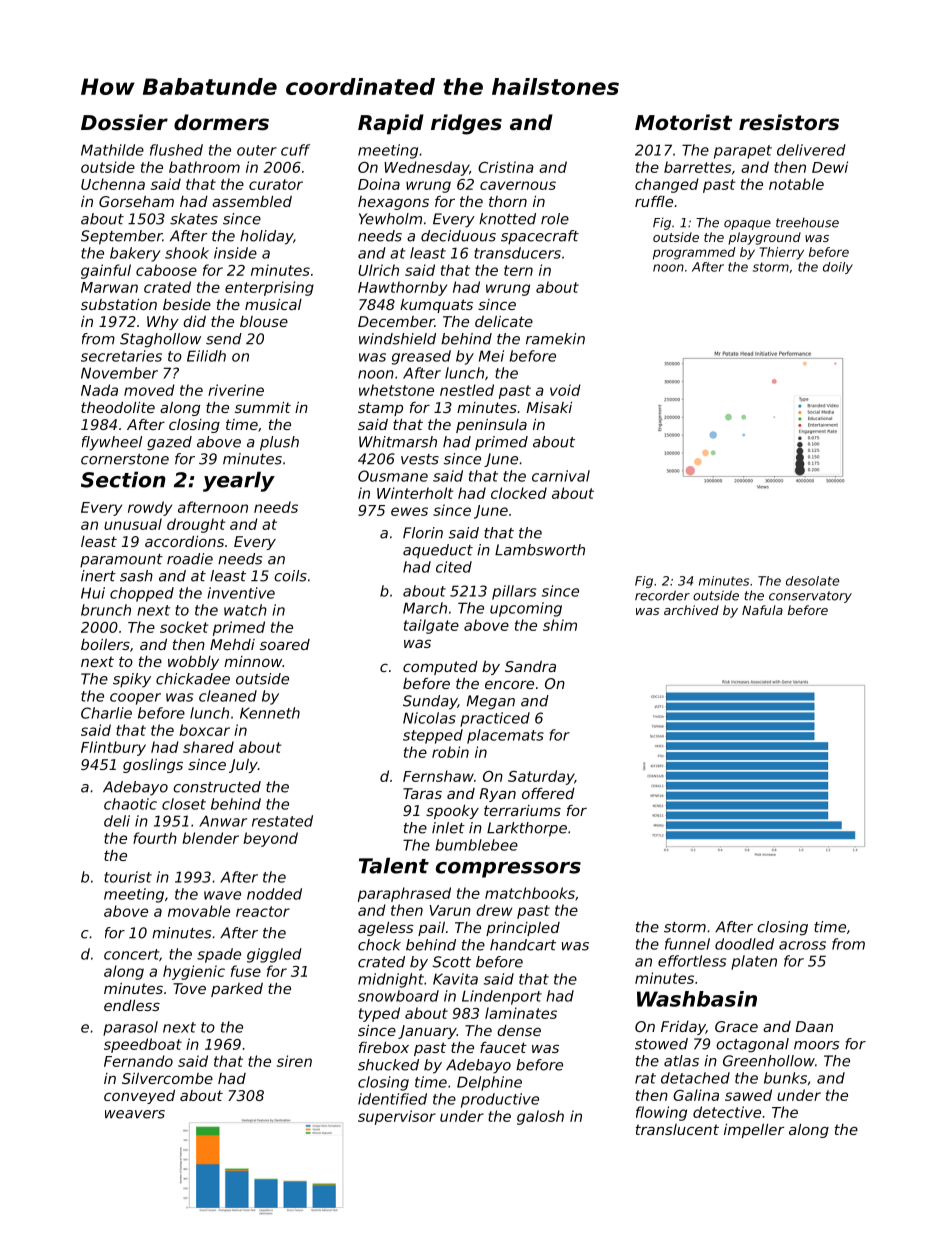 Image resolution: width=952 pixels, height=1233 pixels. Describe the element at coordinates (113, 184) in the image. I see `Uchenna` at that location.
